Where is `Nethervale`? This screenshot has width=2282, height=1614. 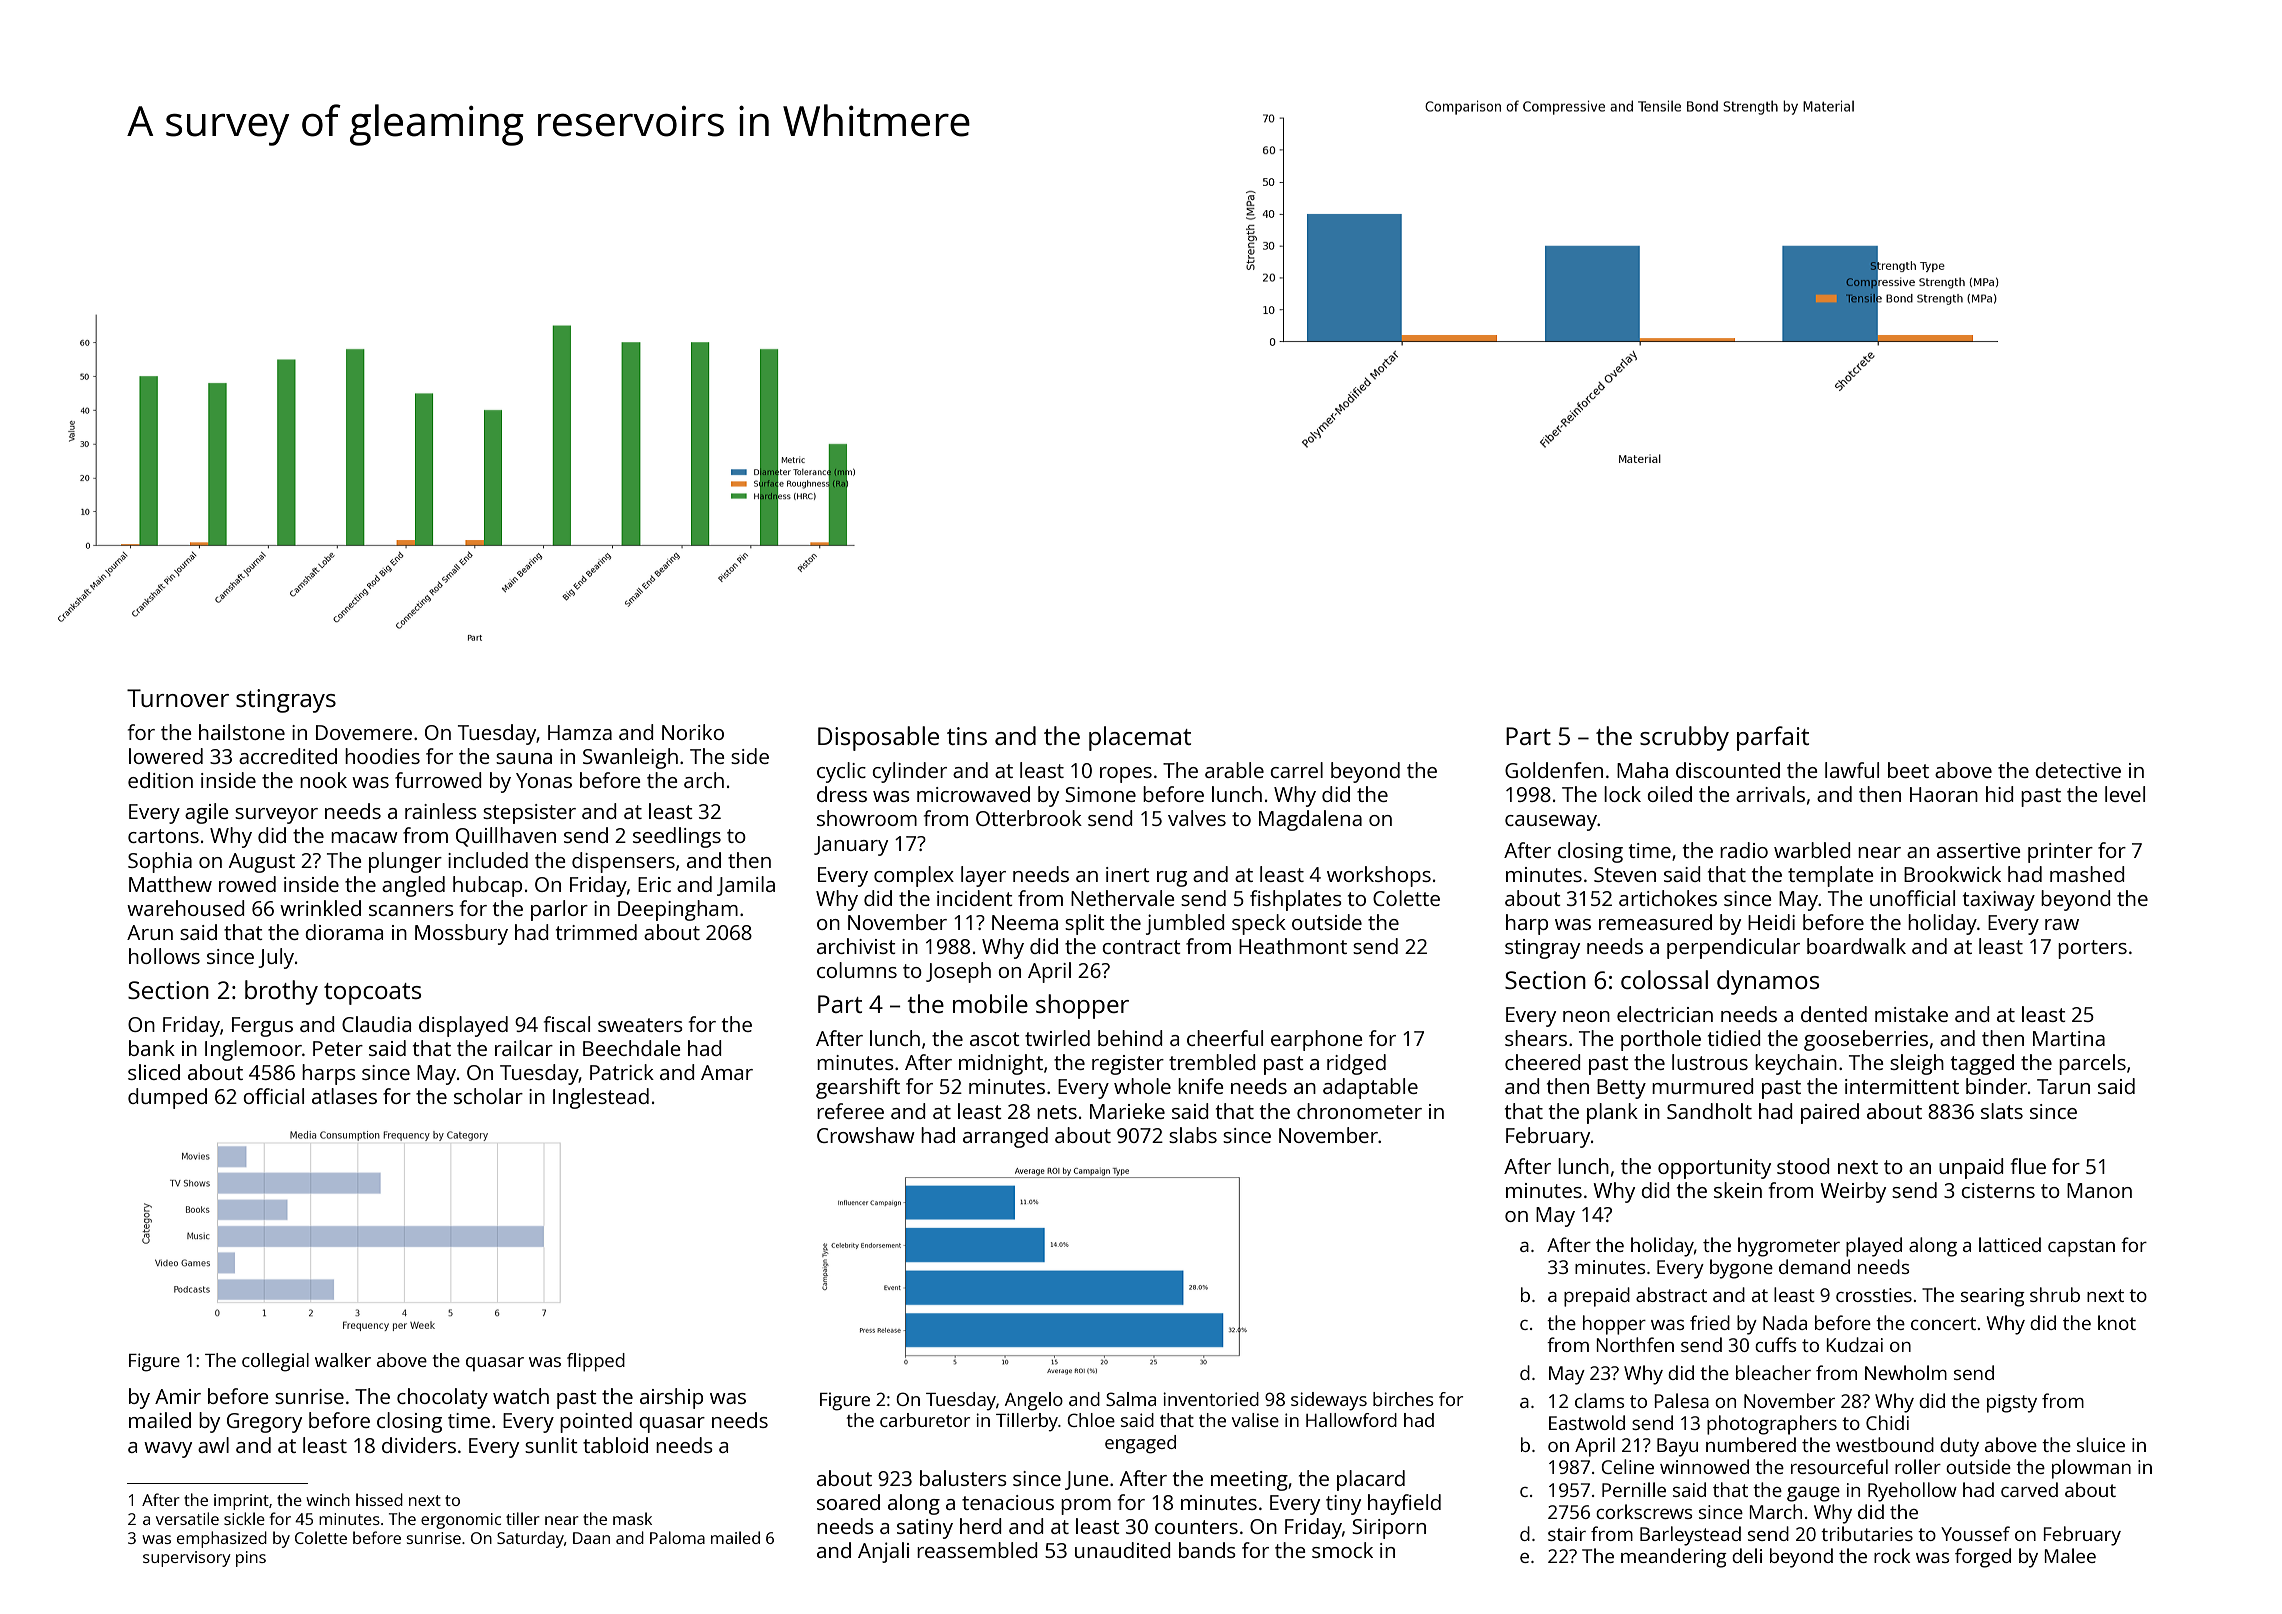 Nethervale is located at coordinates (1123, 898).
